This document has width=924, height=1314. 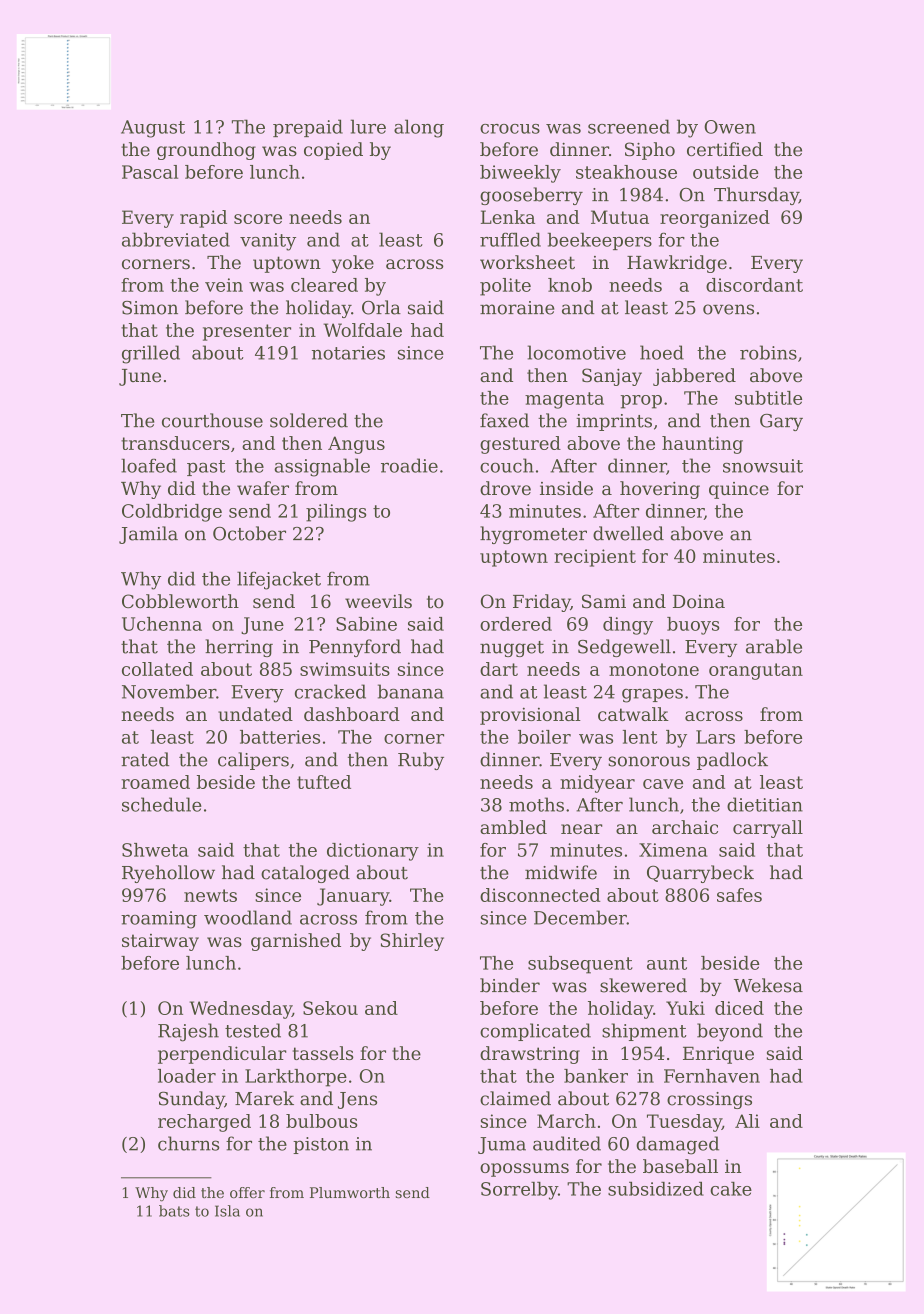 I want to click on Cobbleworth, so click(x=180, y=601).
